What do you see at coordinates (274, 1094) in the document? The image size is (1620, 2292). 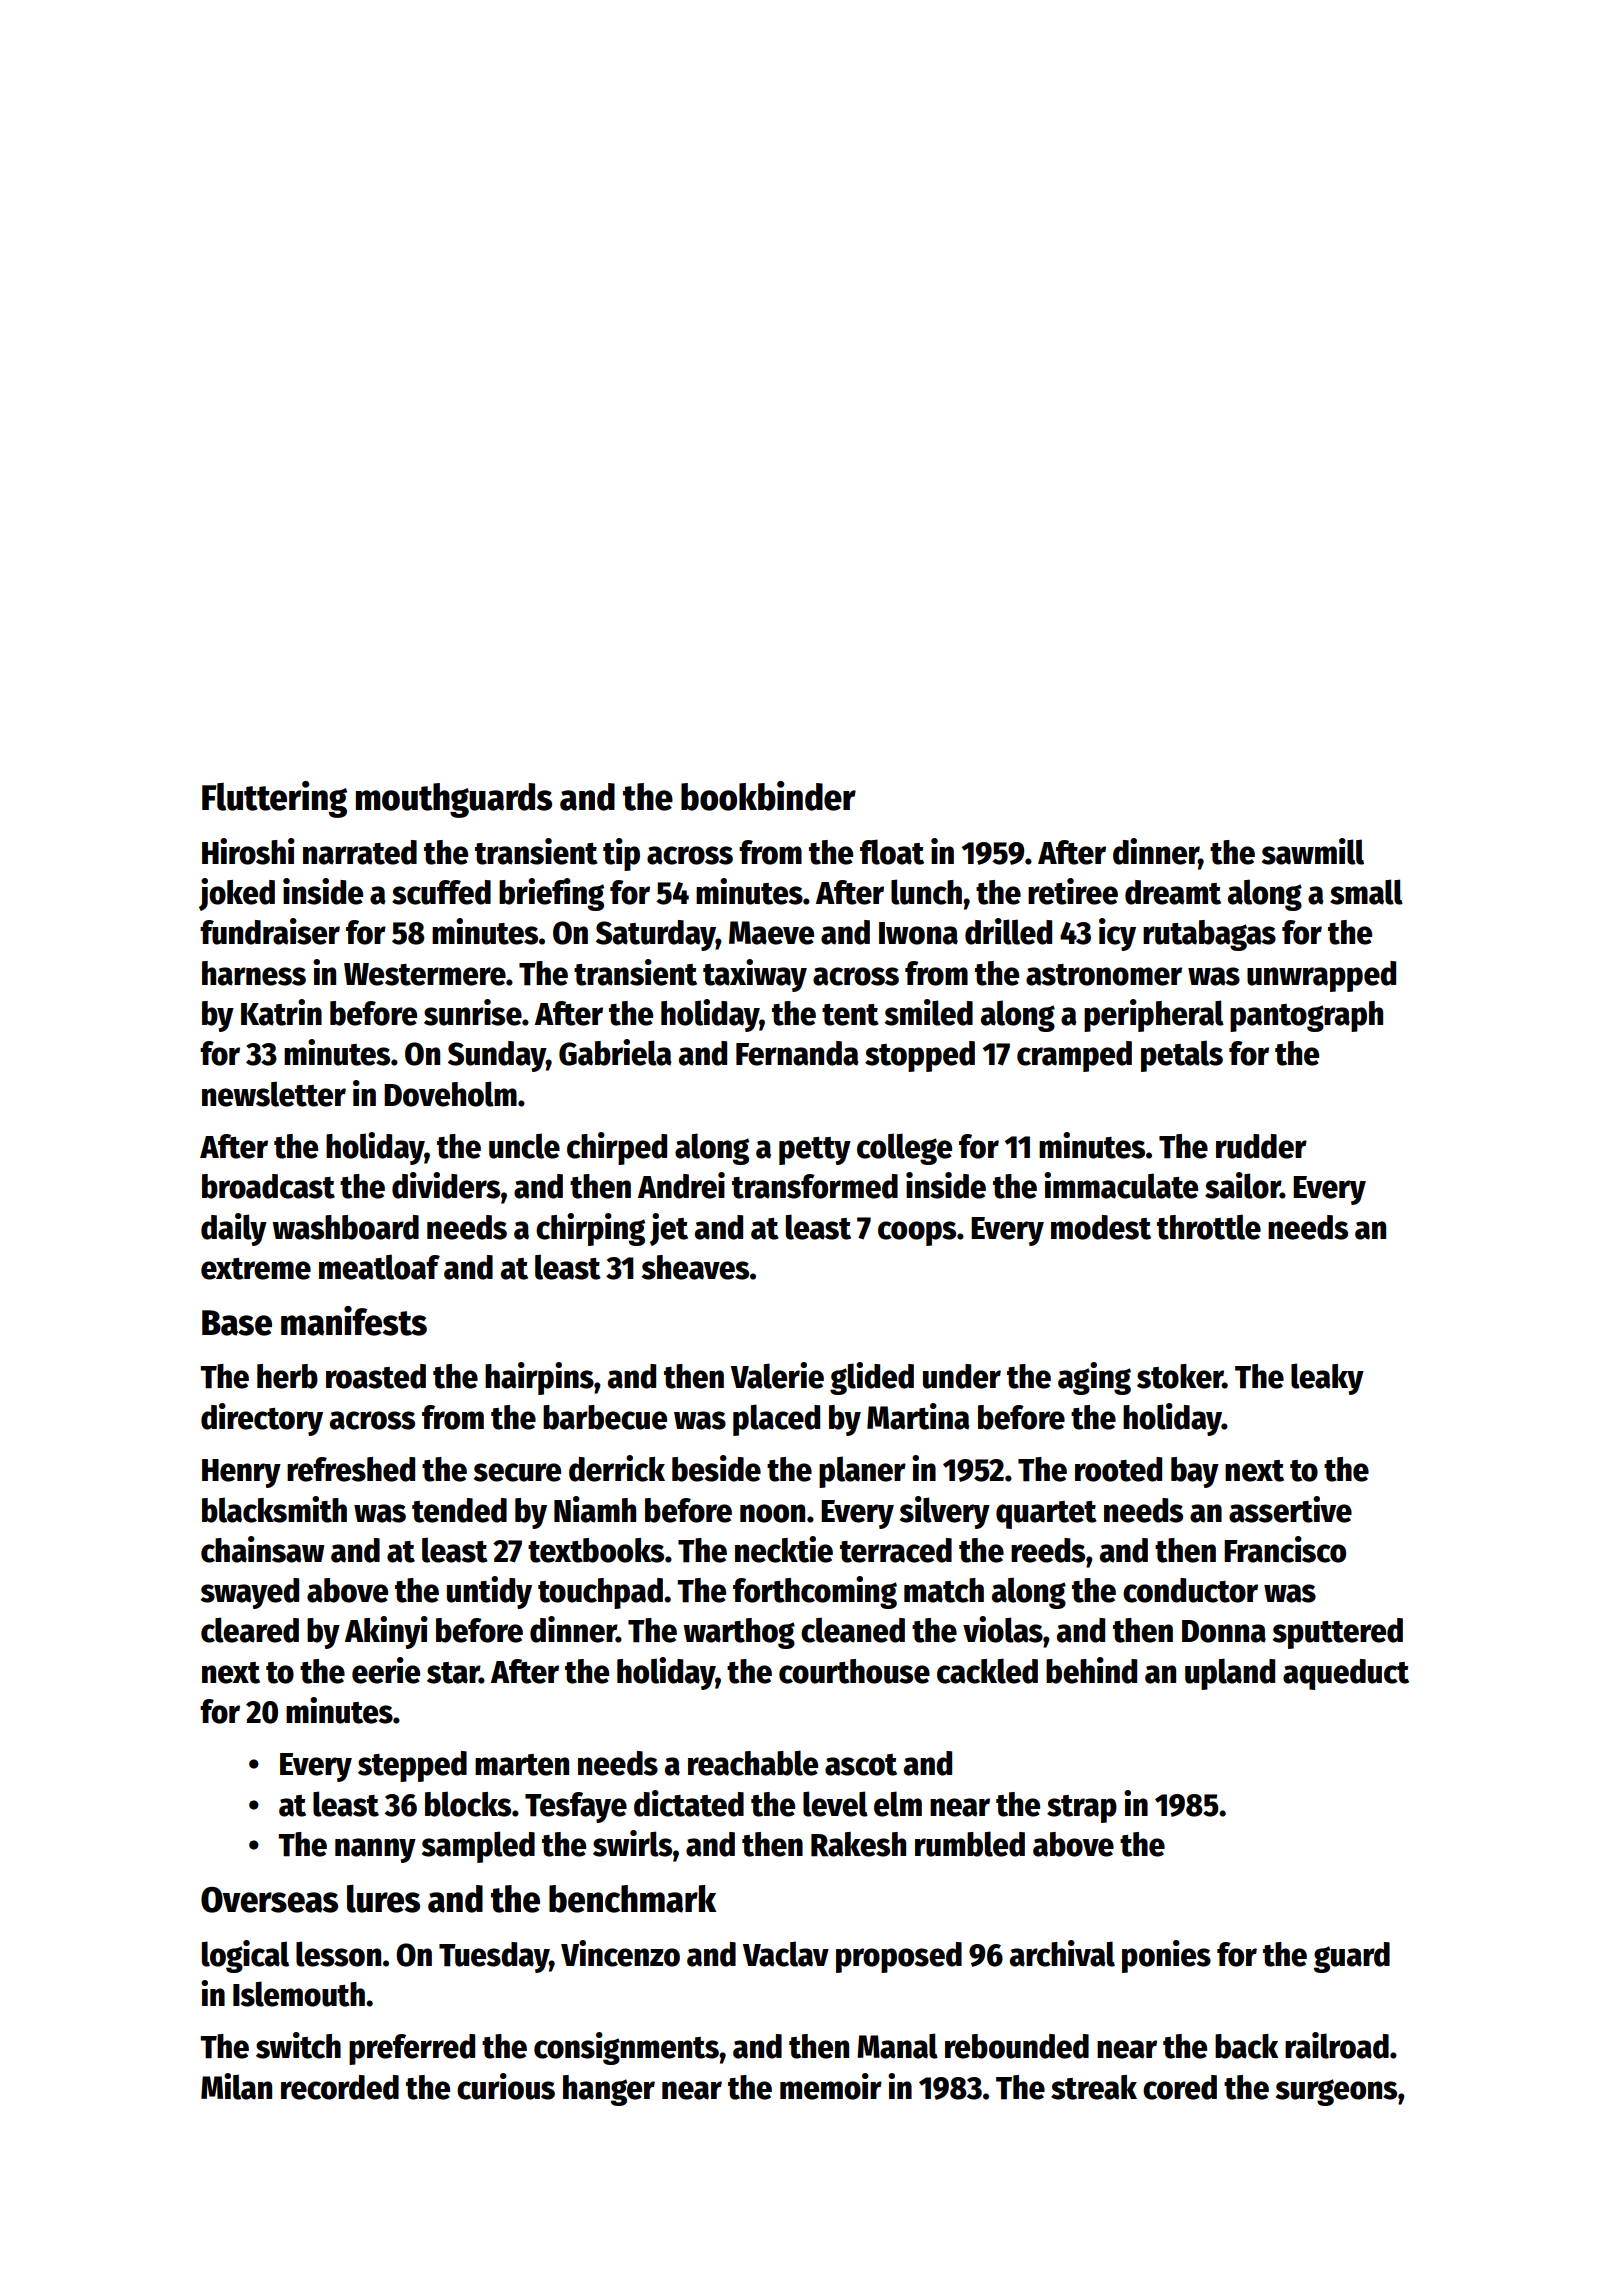 I see `newsletter` at bounding box center [274, 1094].
